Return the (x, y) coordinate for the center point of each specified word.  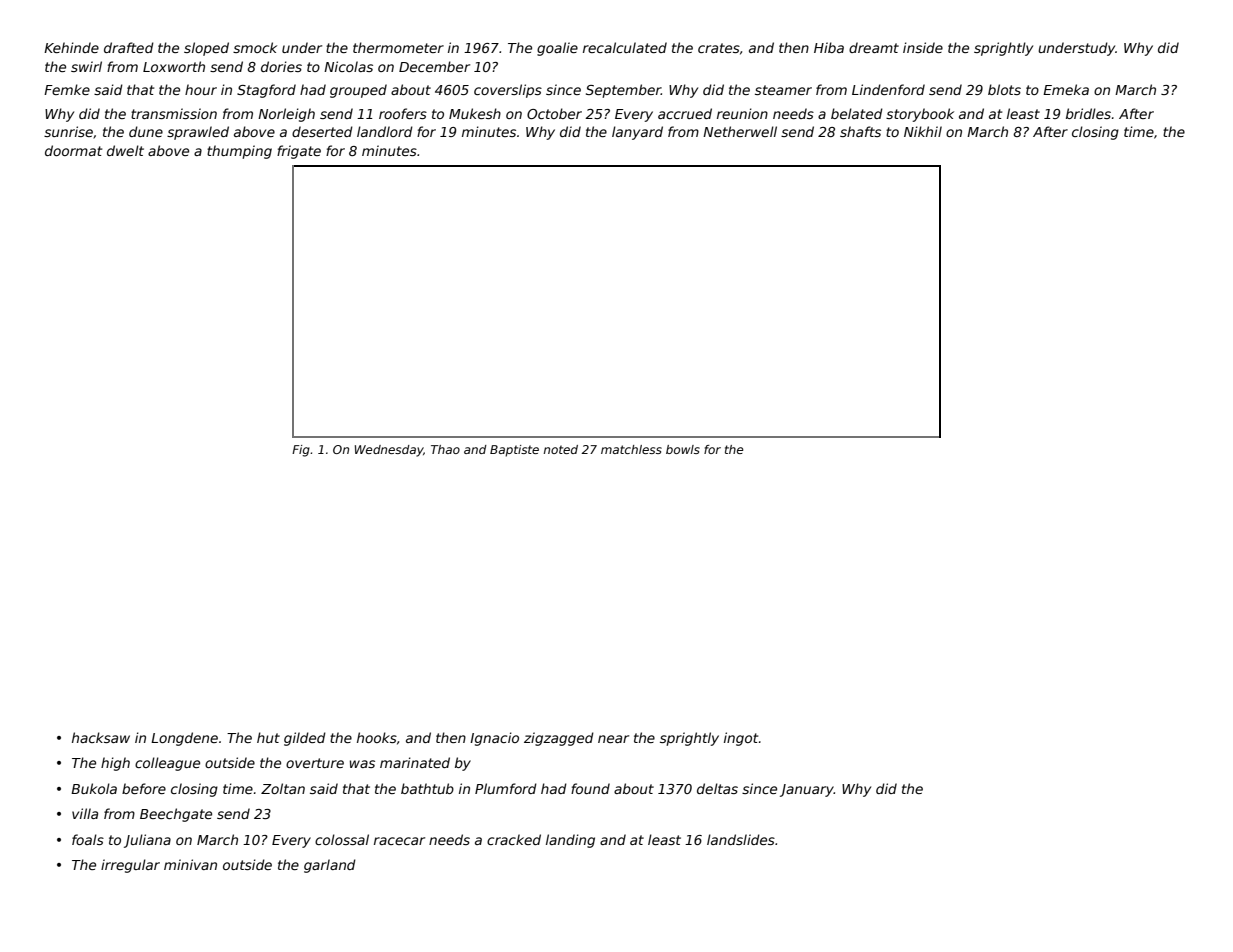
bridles (1088, 113)
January (807, 790)
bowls (683, 449)
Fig (301, 451)
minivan (190, 864)
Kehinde (71, 47)
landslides (741, 839)
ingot (741, 739)
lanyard (637, 133)
